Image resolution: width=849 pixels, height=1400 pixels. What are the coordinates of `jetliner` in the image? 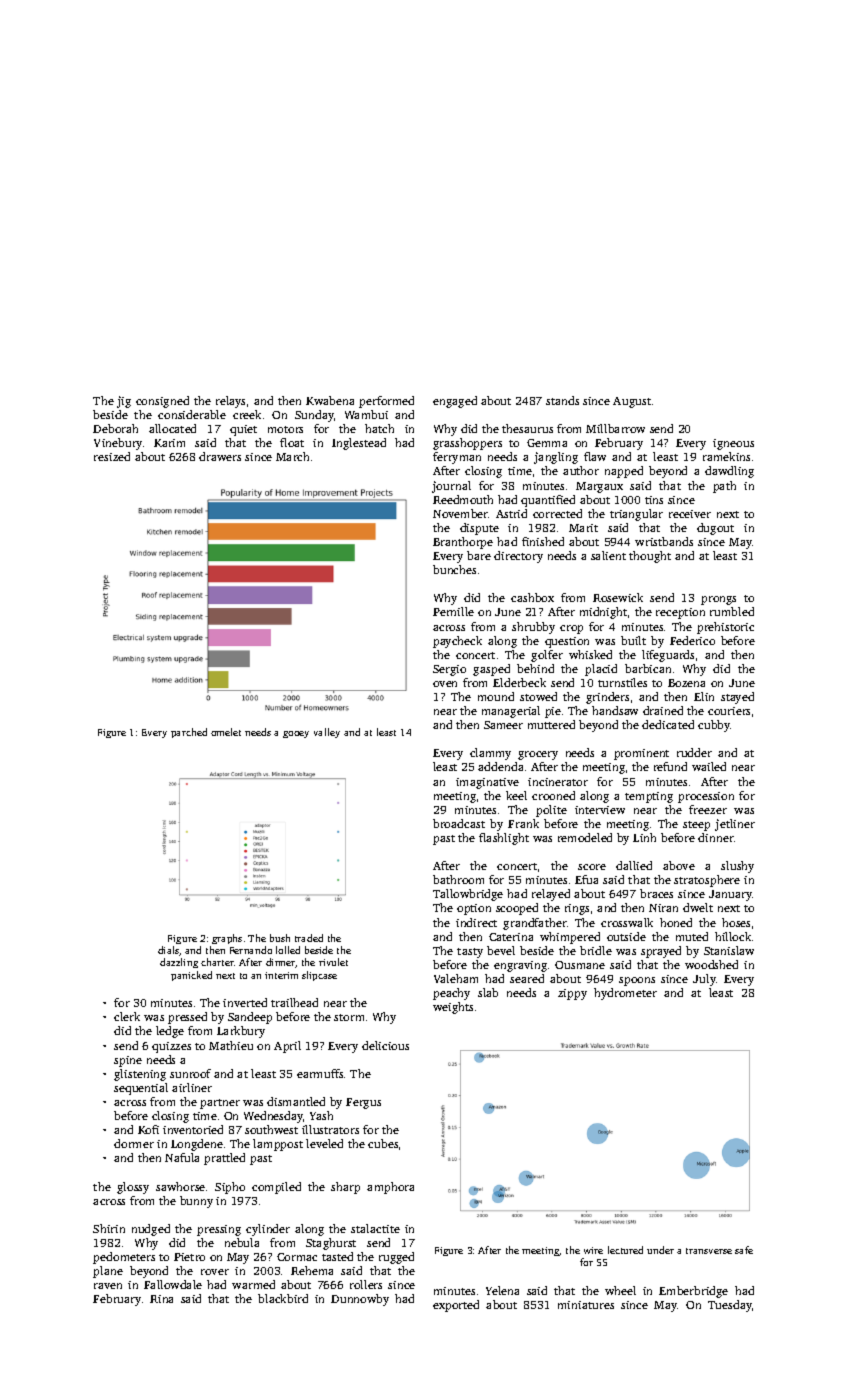 It's located at (735, 825).
